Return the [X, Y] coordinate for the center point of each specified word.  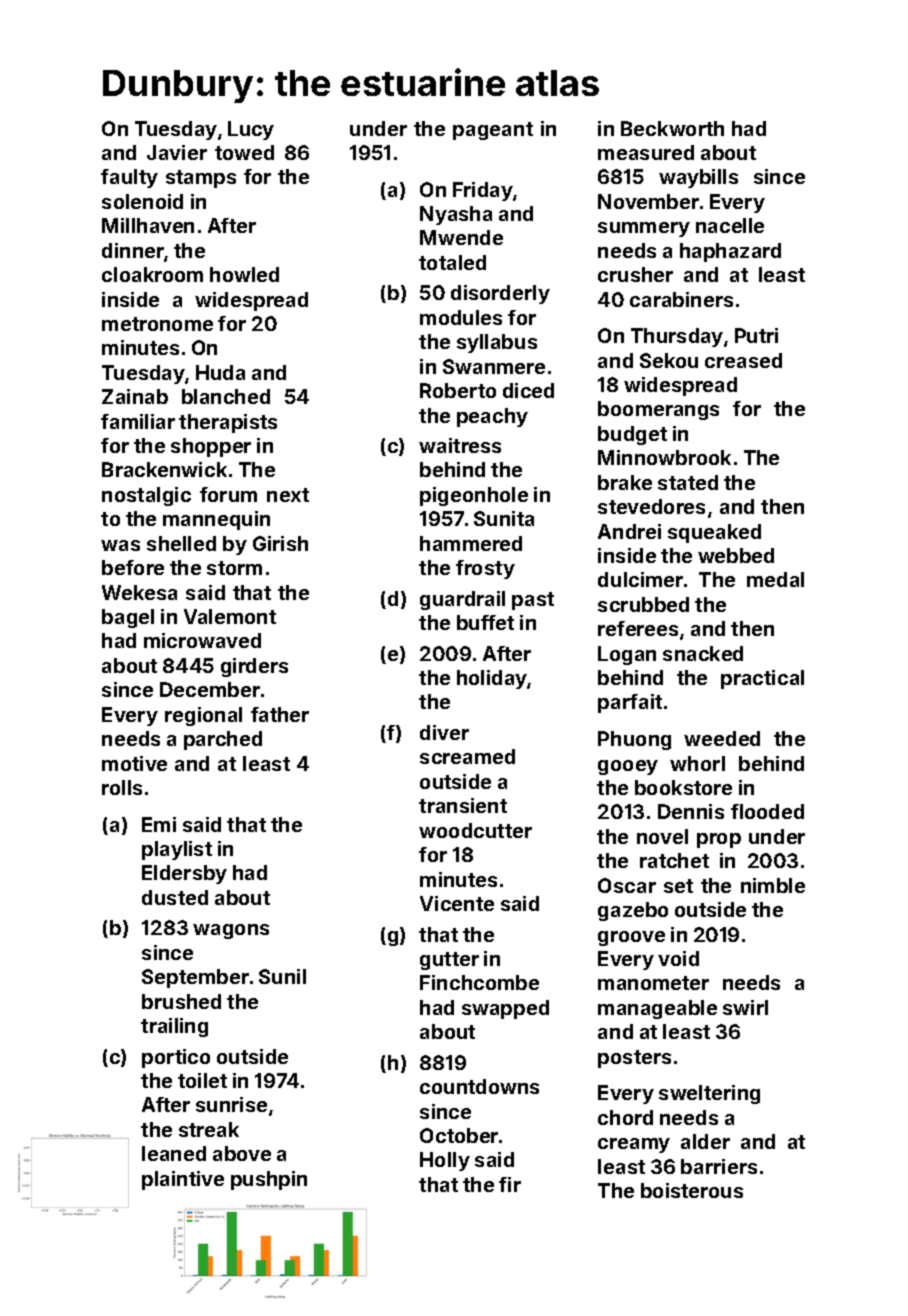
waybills [698, 178]
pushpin [269, 1180]
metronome [157, 324]
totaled [452, 262]
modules [461, 317]
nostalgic [146, 496]
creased [743, 360]
